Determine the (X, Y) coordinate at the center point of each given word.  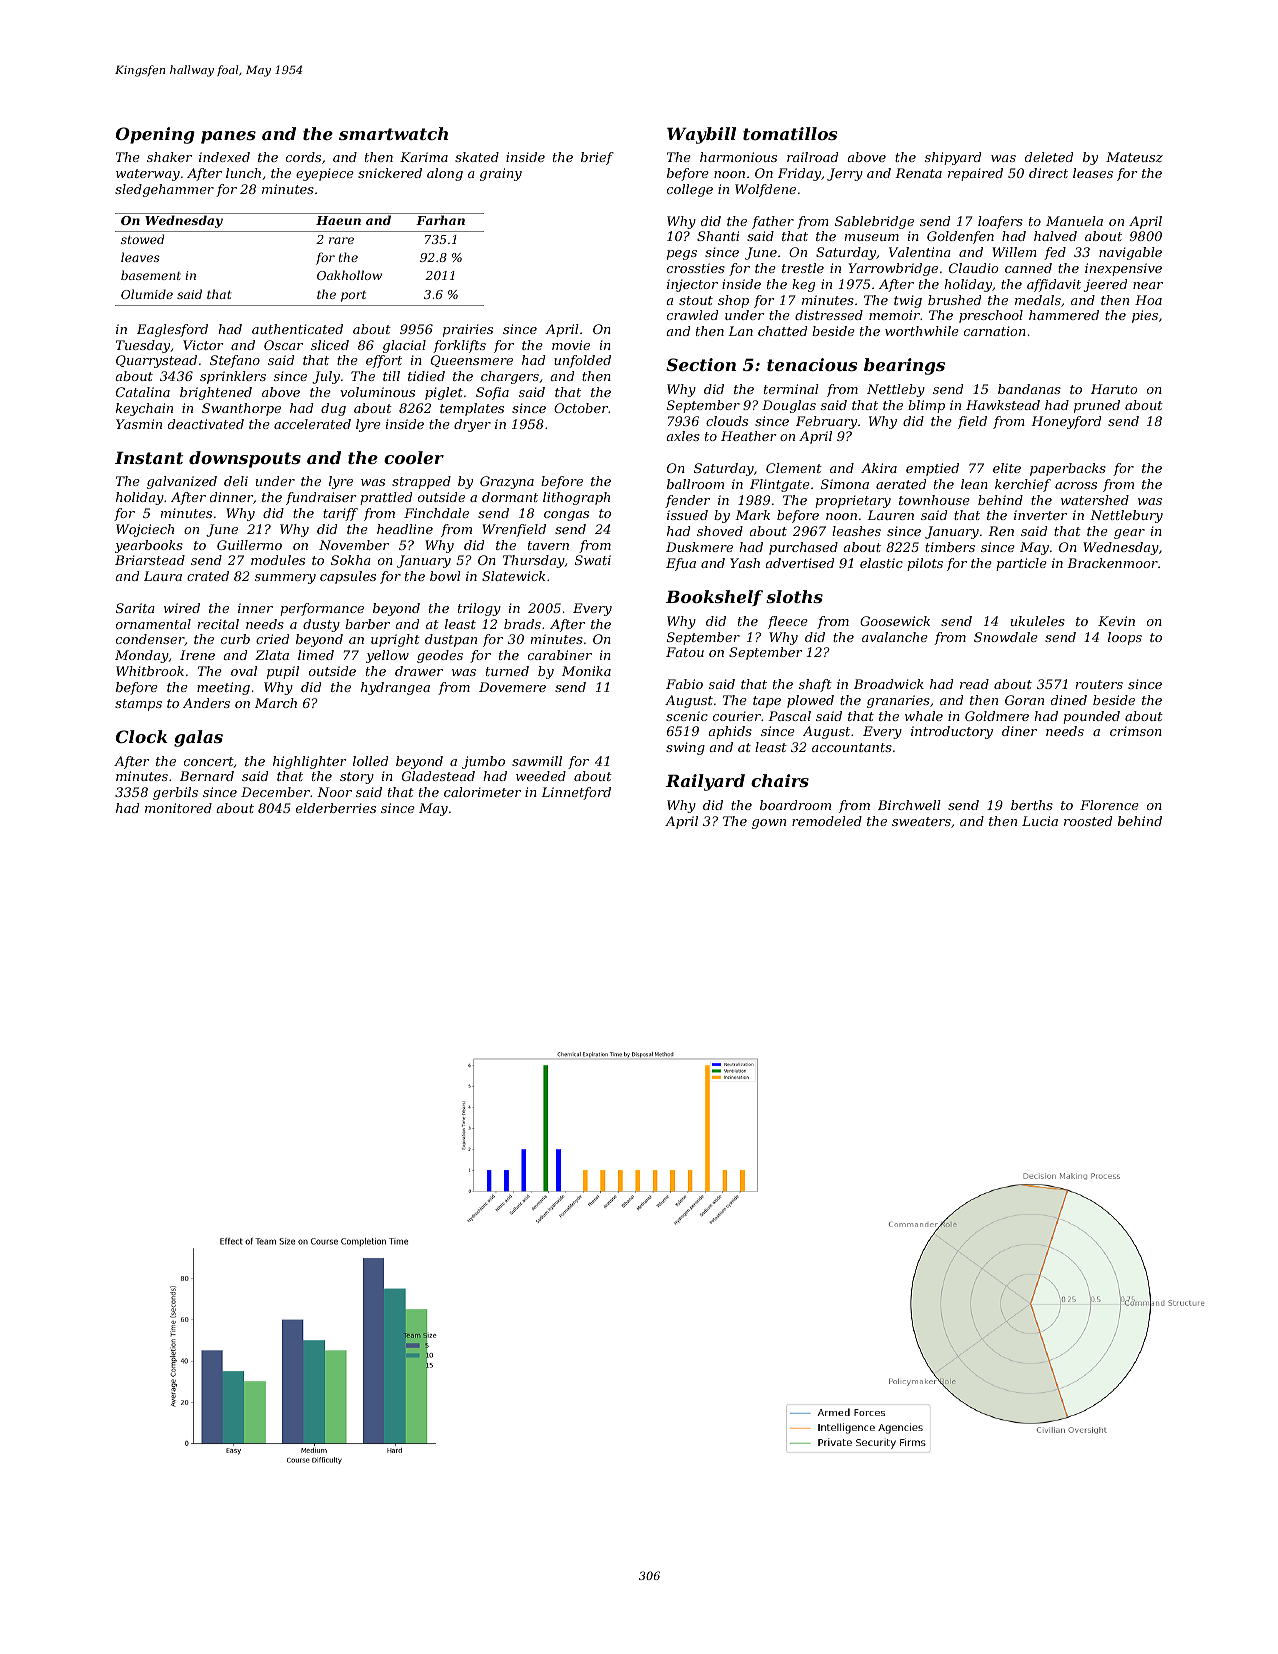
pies (1145, 316)
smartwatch (393, 133)
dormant (510, 497)
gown (769, 824)
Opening (155, 135)
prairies (468, 330)
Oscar (283, 345)
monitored (178, 808)
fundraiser (321, 498)
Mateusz (1134, 157)
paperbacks (1068, 469)
